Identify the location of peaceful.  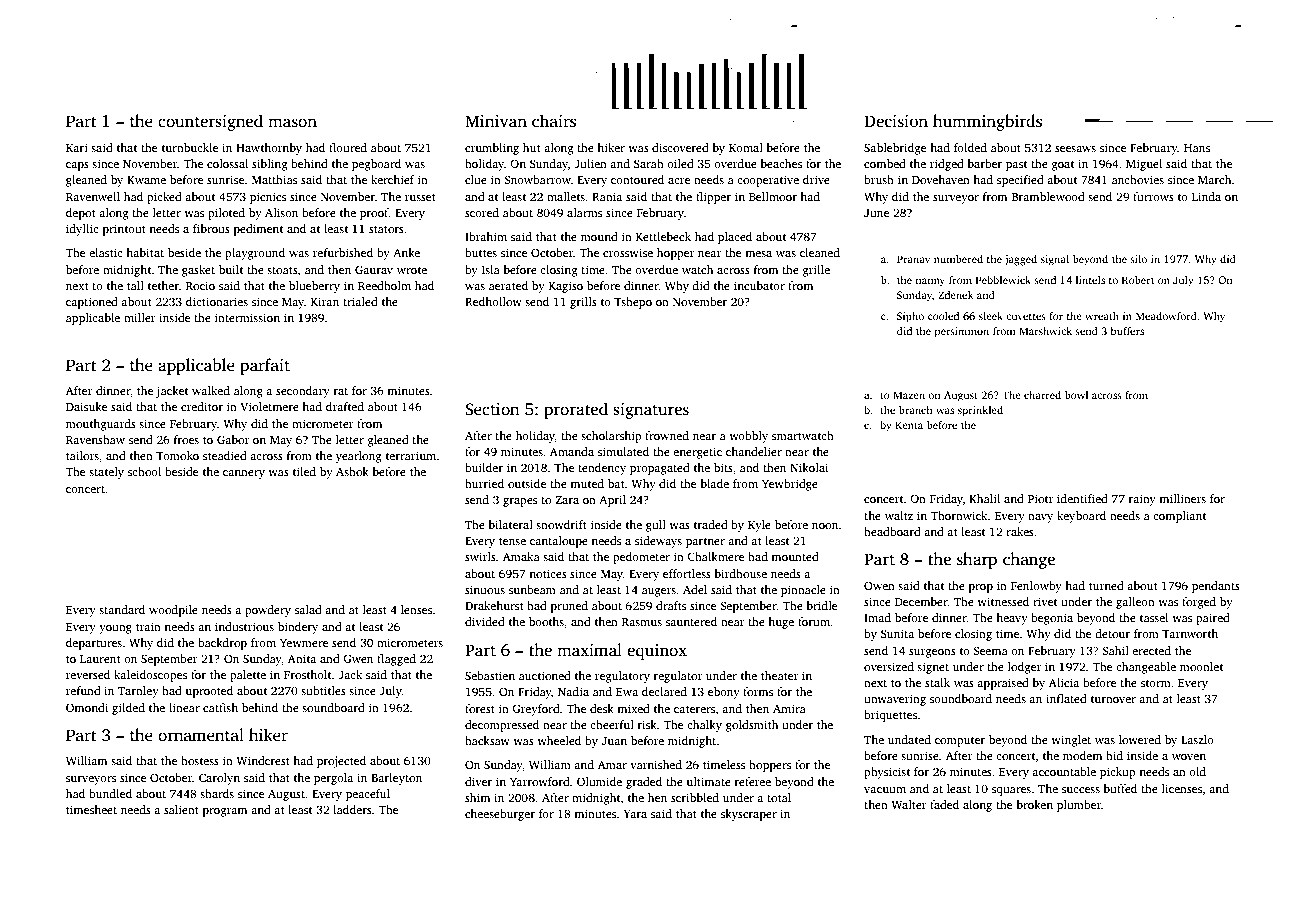
(368, 795).
